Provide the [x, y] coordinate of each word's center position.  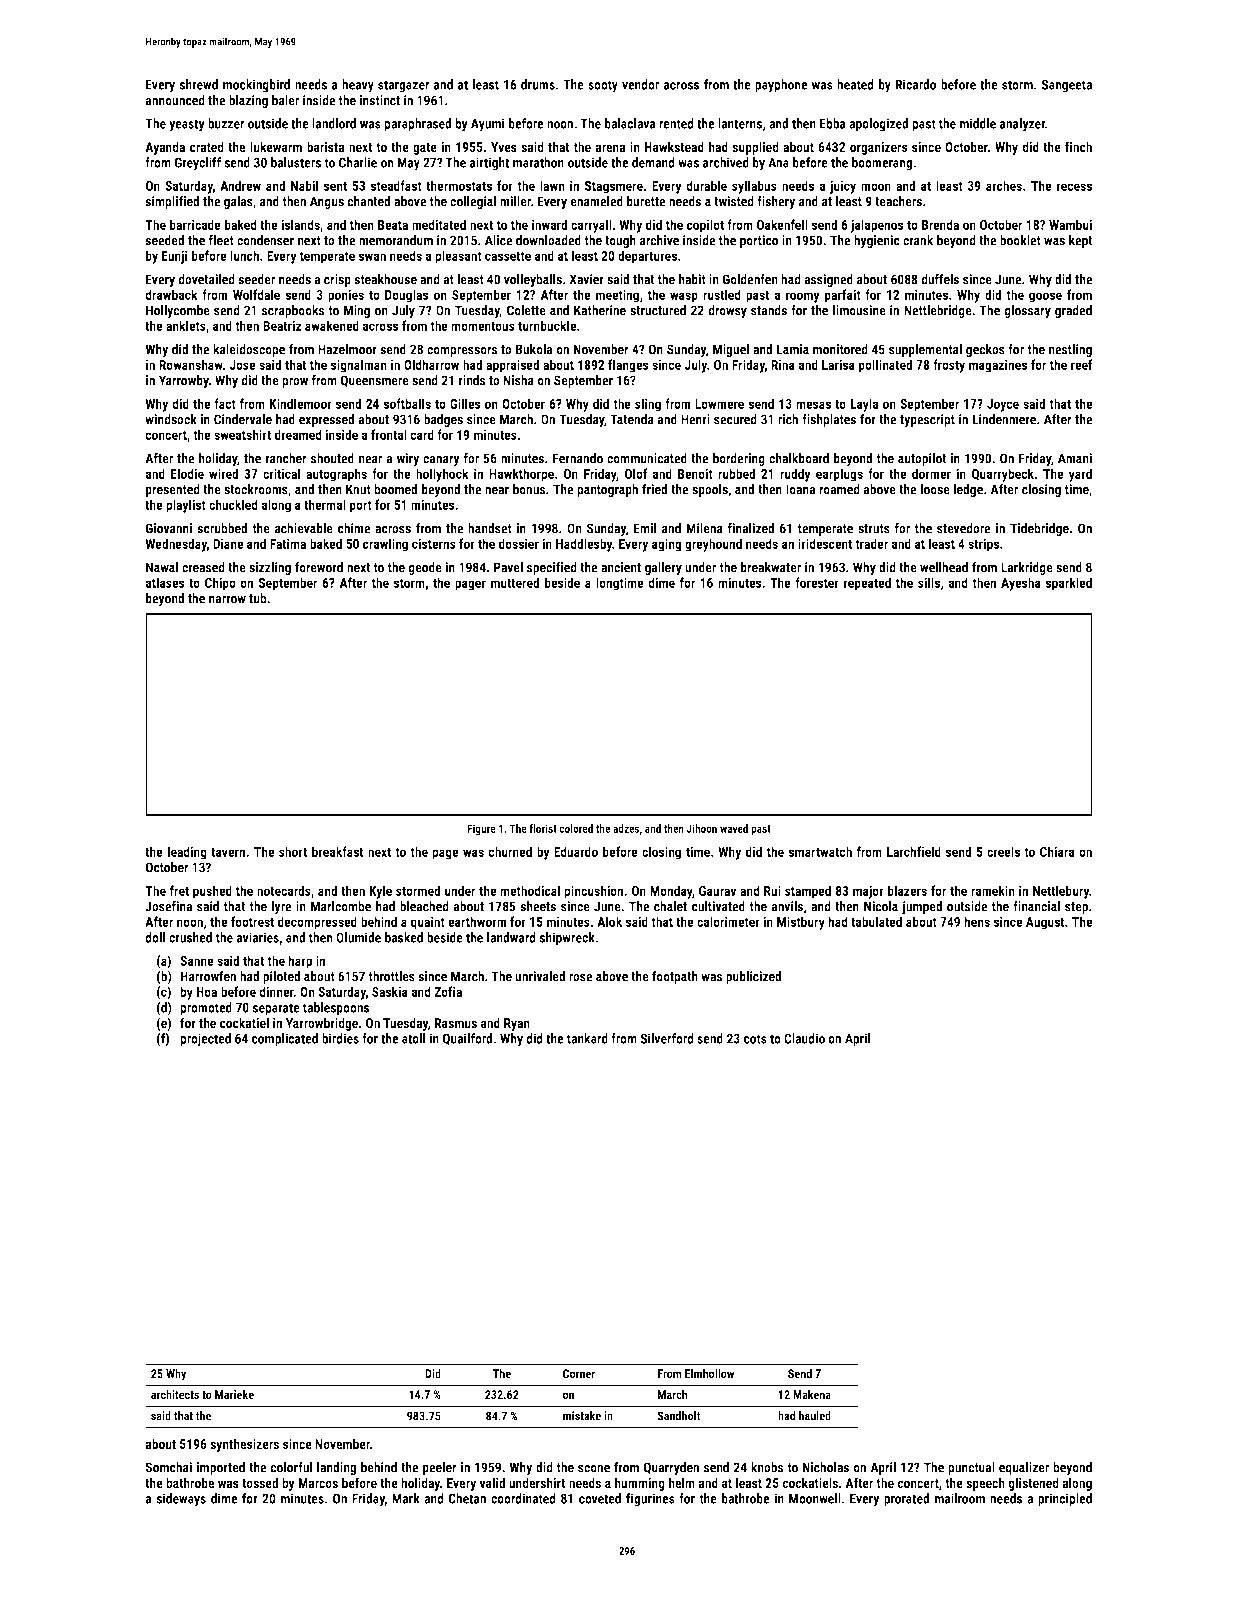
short [293, 851]
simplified [172, 202]
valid [492, 1482]
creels [1003, 851]
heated [855, 84]
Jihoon [702, 828]
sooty [603, 86]
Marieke [234, 1394]
